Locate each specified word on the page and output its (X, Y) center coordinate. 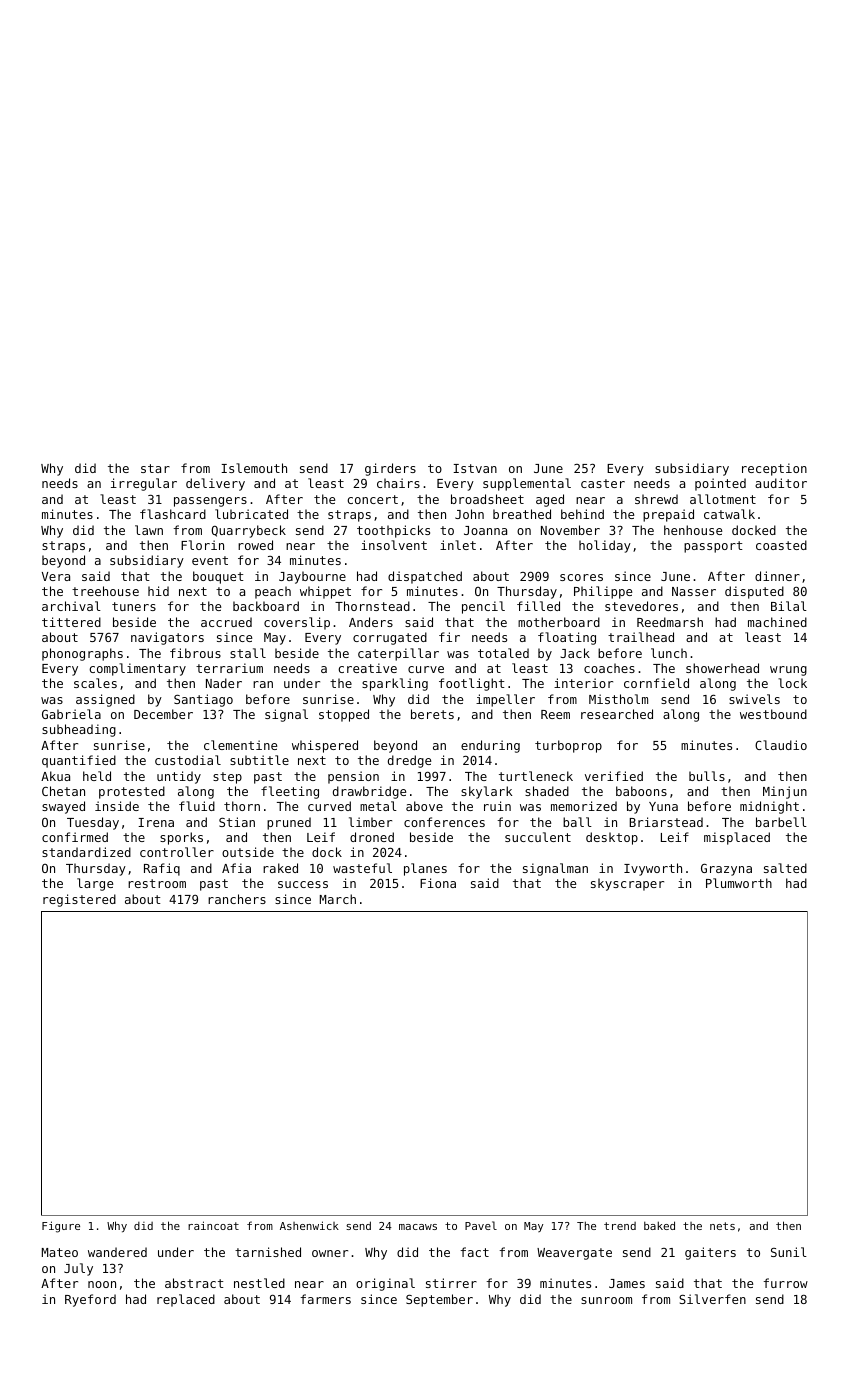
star (155, 468)
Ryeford (90, 1300)
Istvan (475, 468)
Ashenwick (309, 1225)
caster (603, 483)
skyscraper (627, 884)
